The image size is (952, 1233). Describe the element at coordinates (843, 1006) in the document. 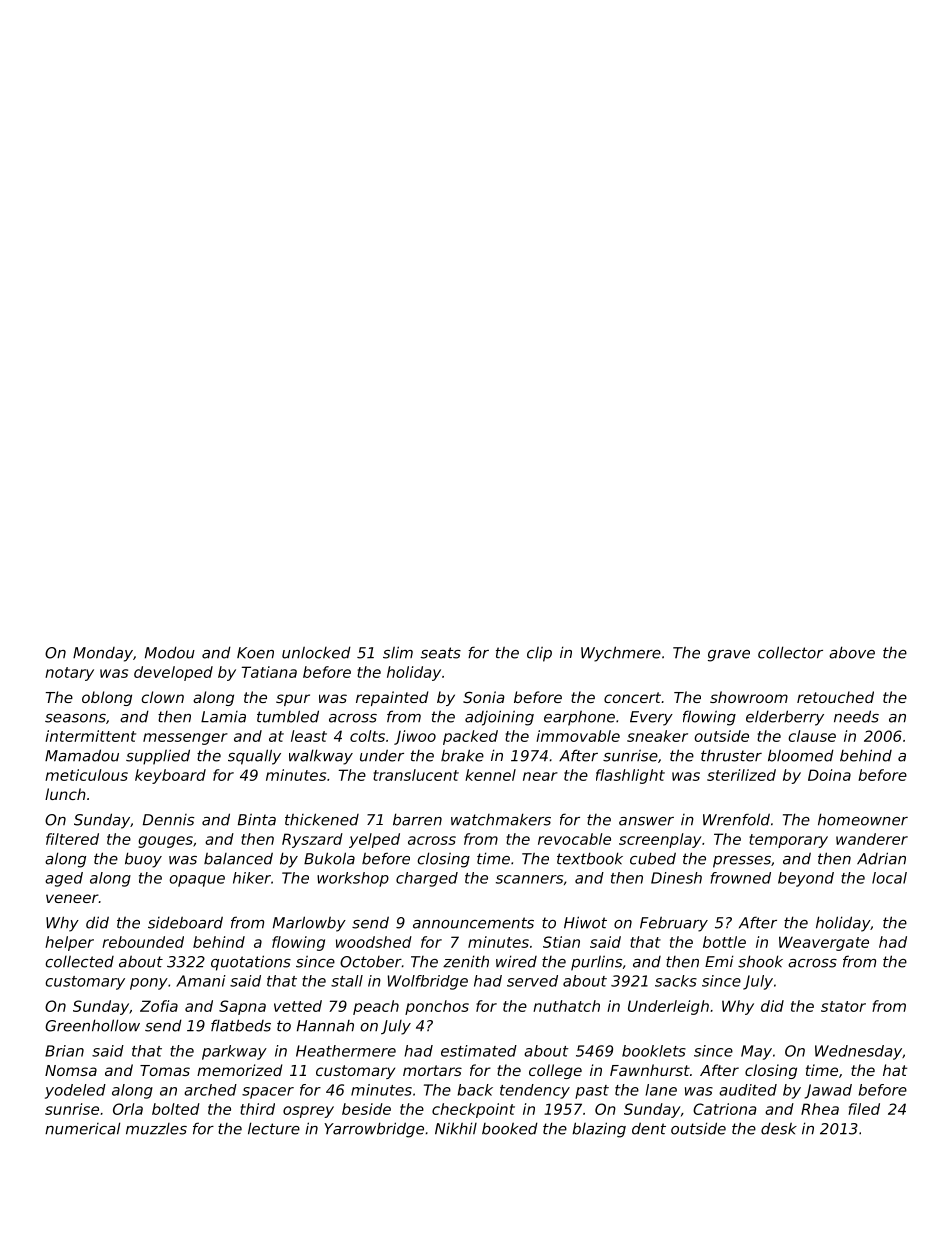

I see `stator` at that location.
